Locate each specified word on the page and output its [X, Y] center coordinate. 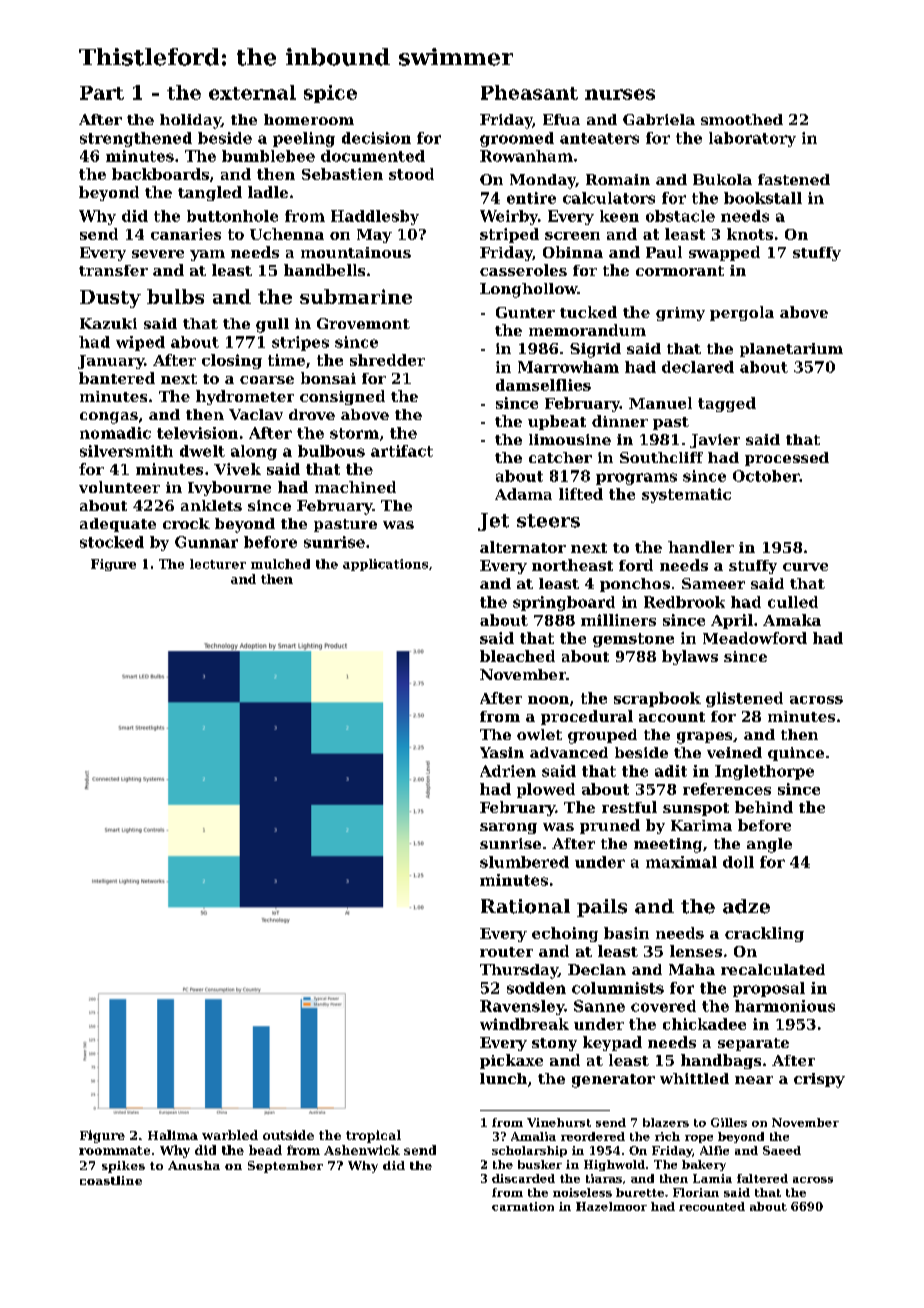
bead [265, 1150]
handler [701, 547]
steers [548, 521]
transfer [113, 270]
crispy [819, 1080]
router [506, 952]
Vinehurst [559, 1122]
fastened [794, 179]
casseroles [523, 270]
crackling [764, 934]
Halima [173, 1135]
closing [232, 361]
